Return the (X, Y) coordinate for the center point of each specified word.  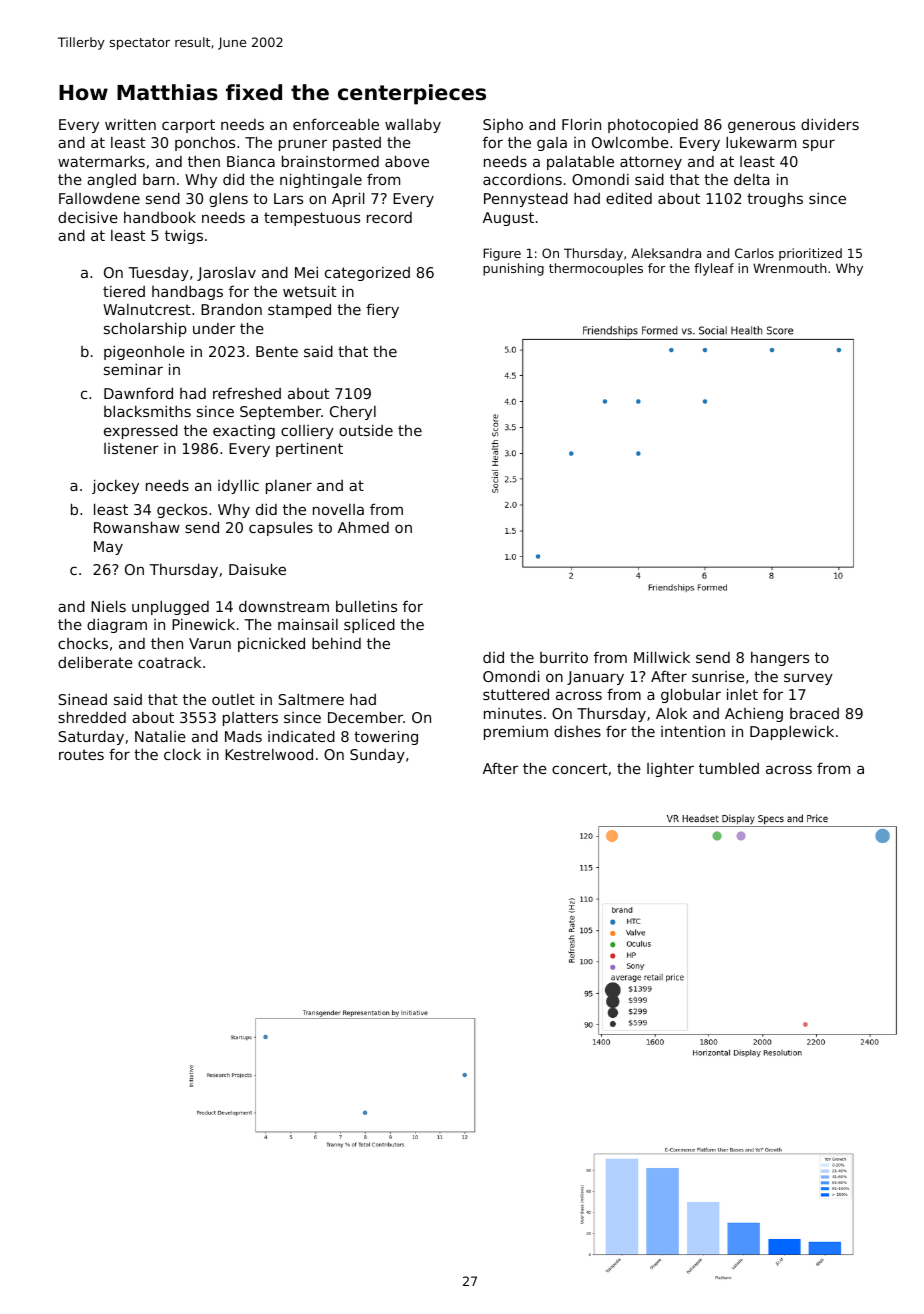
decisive (88, 217)
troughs (775, 200)
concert (579, 768)
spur (819, 145)
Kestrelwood (269, 754)
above (407, 161)
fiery (382, 310)
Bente (277, 351)
